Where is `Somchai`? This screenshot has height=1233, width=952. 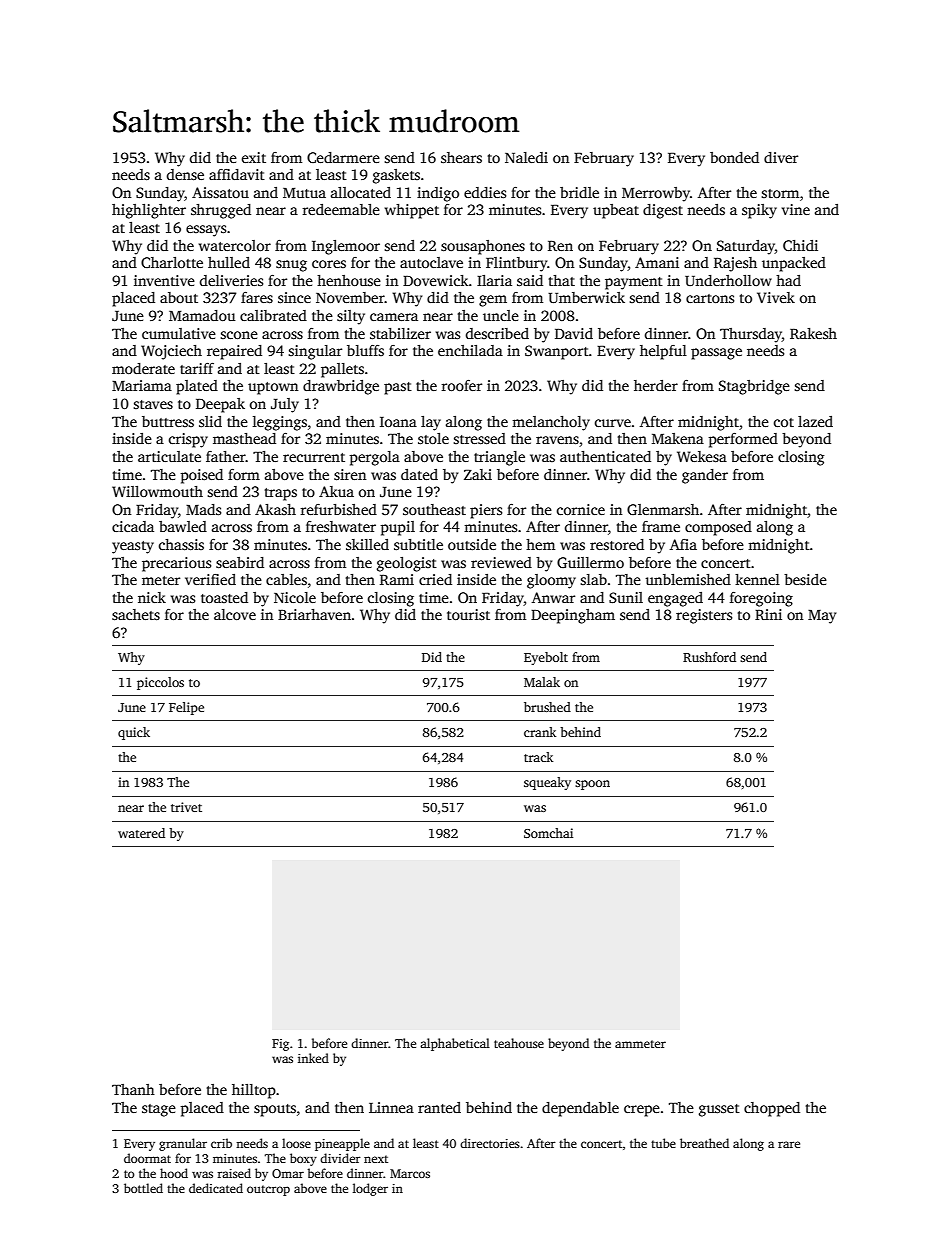
Somchai is located at coordinates (548, 833).
